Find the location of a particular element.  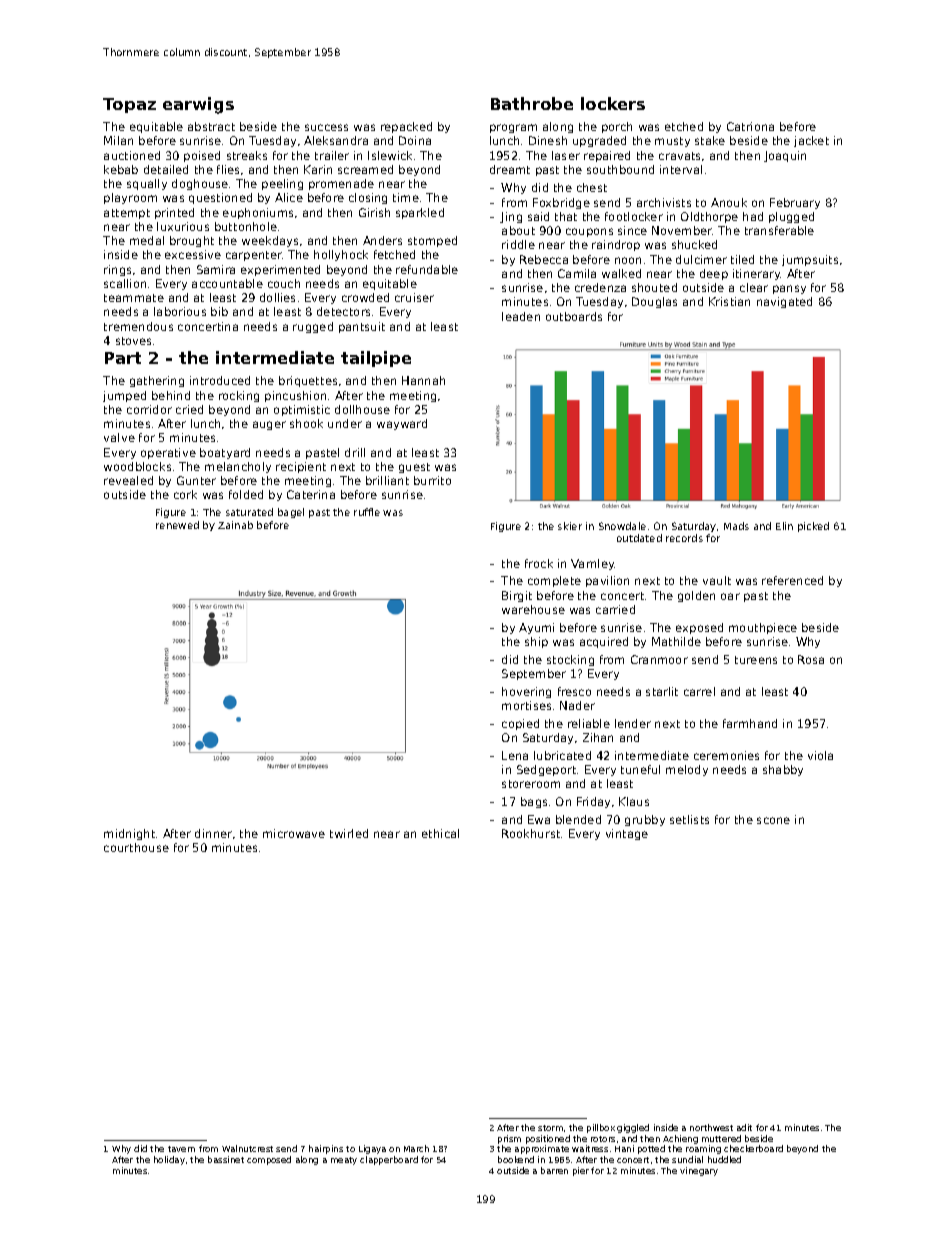

pantsuit is located at coordinates (362, 327).
